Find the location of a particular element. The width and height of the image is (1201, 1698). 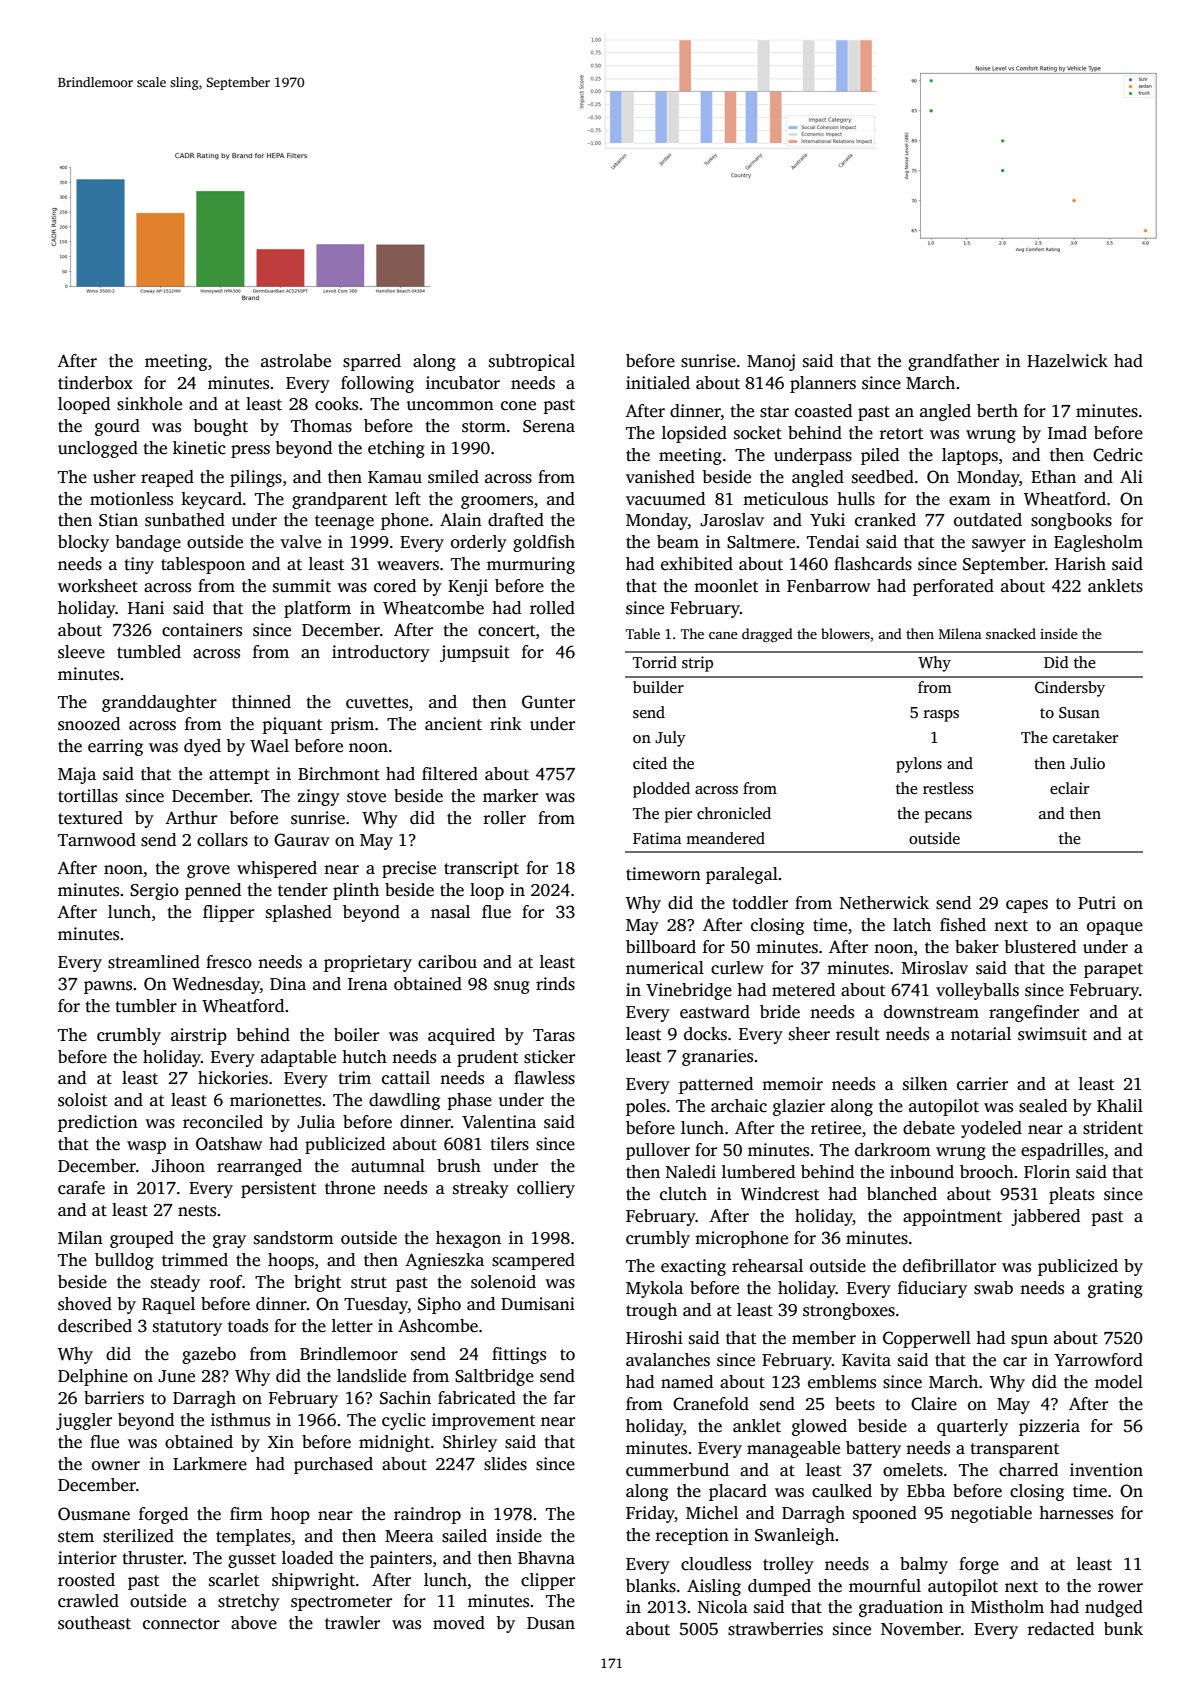

cuvettes is located at coordinates (377, 703).
